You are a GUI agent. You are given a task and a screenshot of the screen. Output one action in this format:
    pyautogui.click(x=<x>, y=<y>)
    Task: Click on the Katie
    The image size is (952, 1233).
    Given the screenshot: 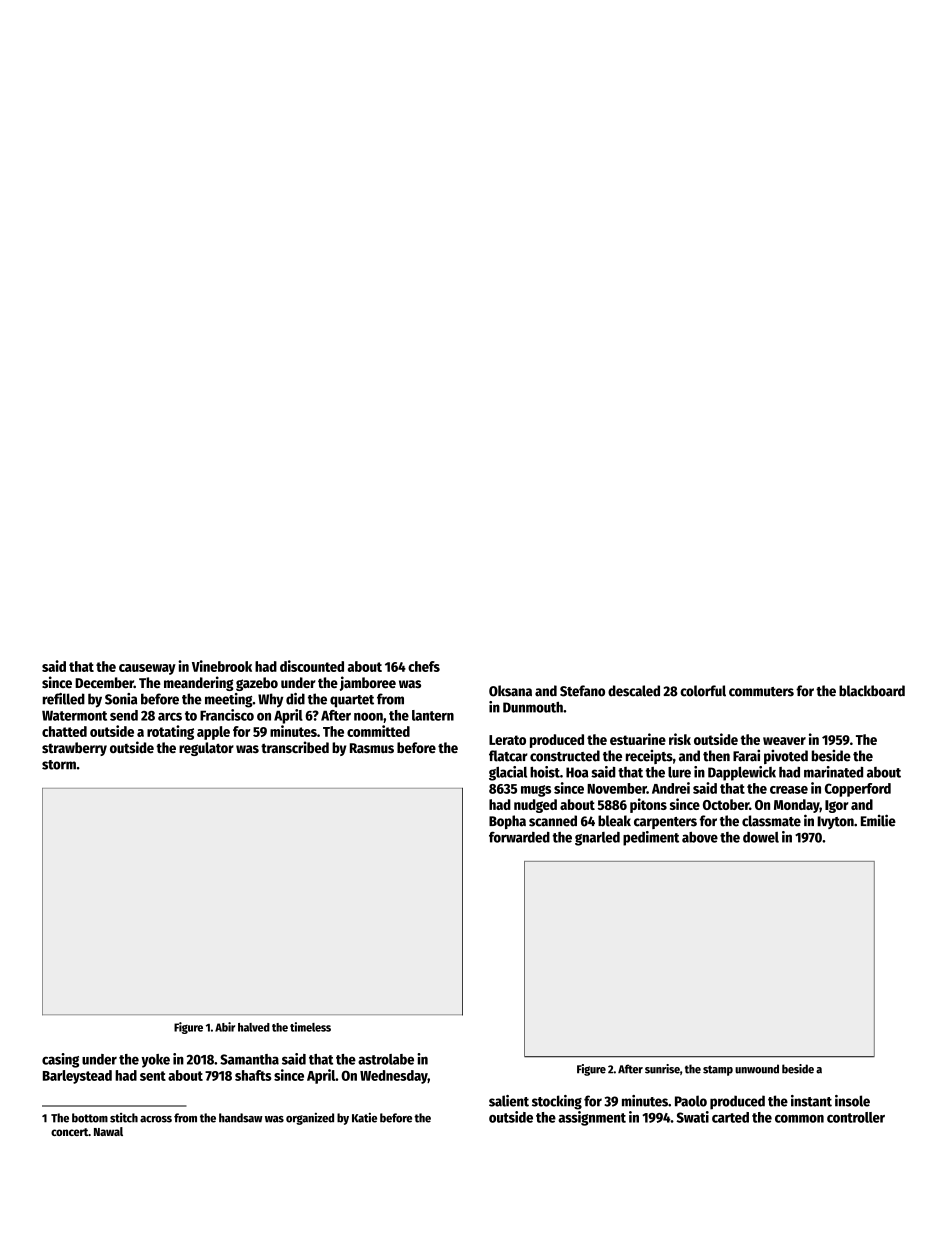 What is the action you would take?
    pyautogui.click(x=364, y=1118)
